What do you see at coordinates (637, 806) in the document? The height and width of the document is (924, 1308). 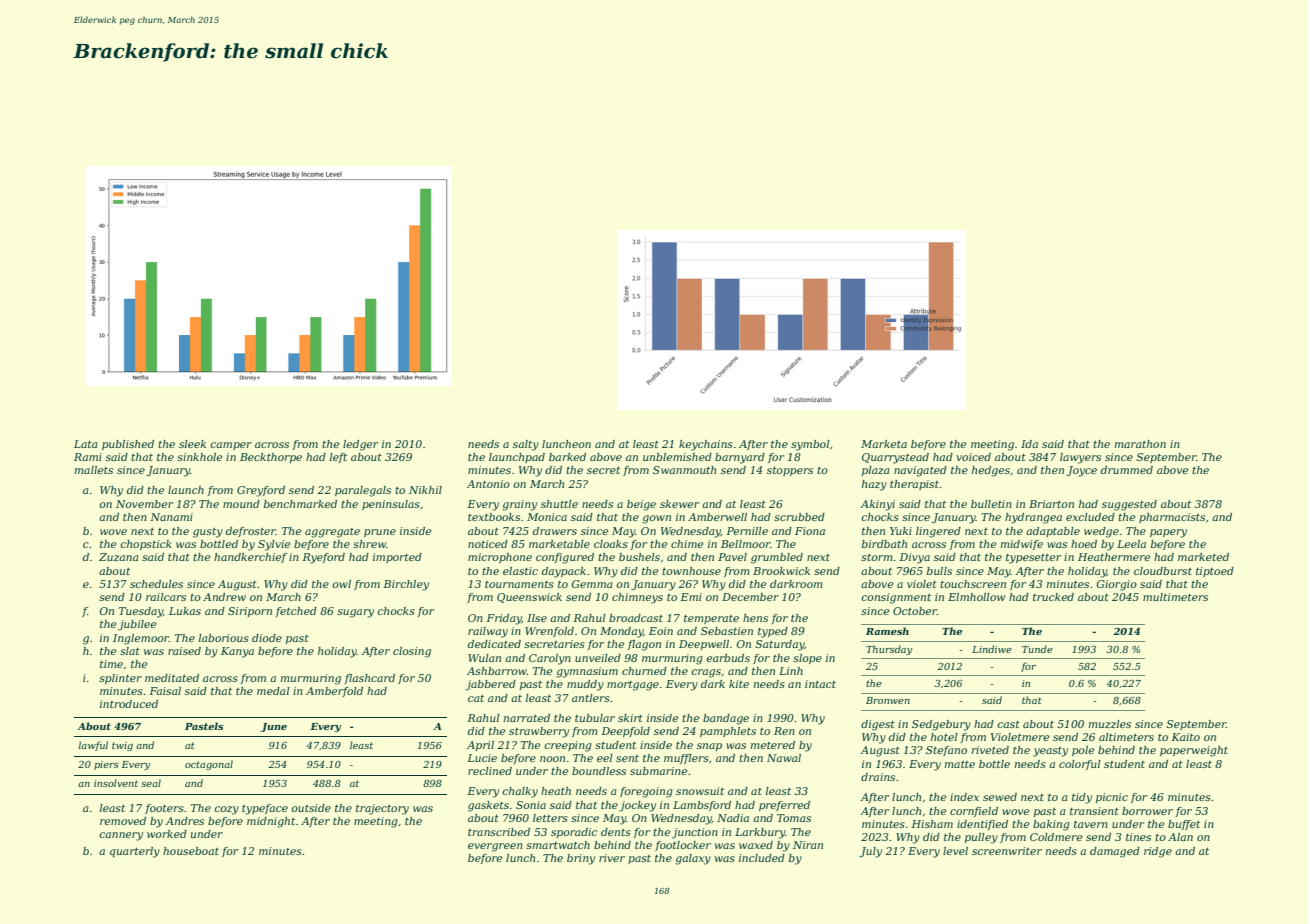 I see `jockey` at bounding box center [637, 806].
